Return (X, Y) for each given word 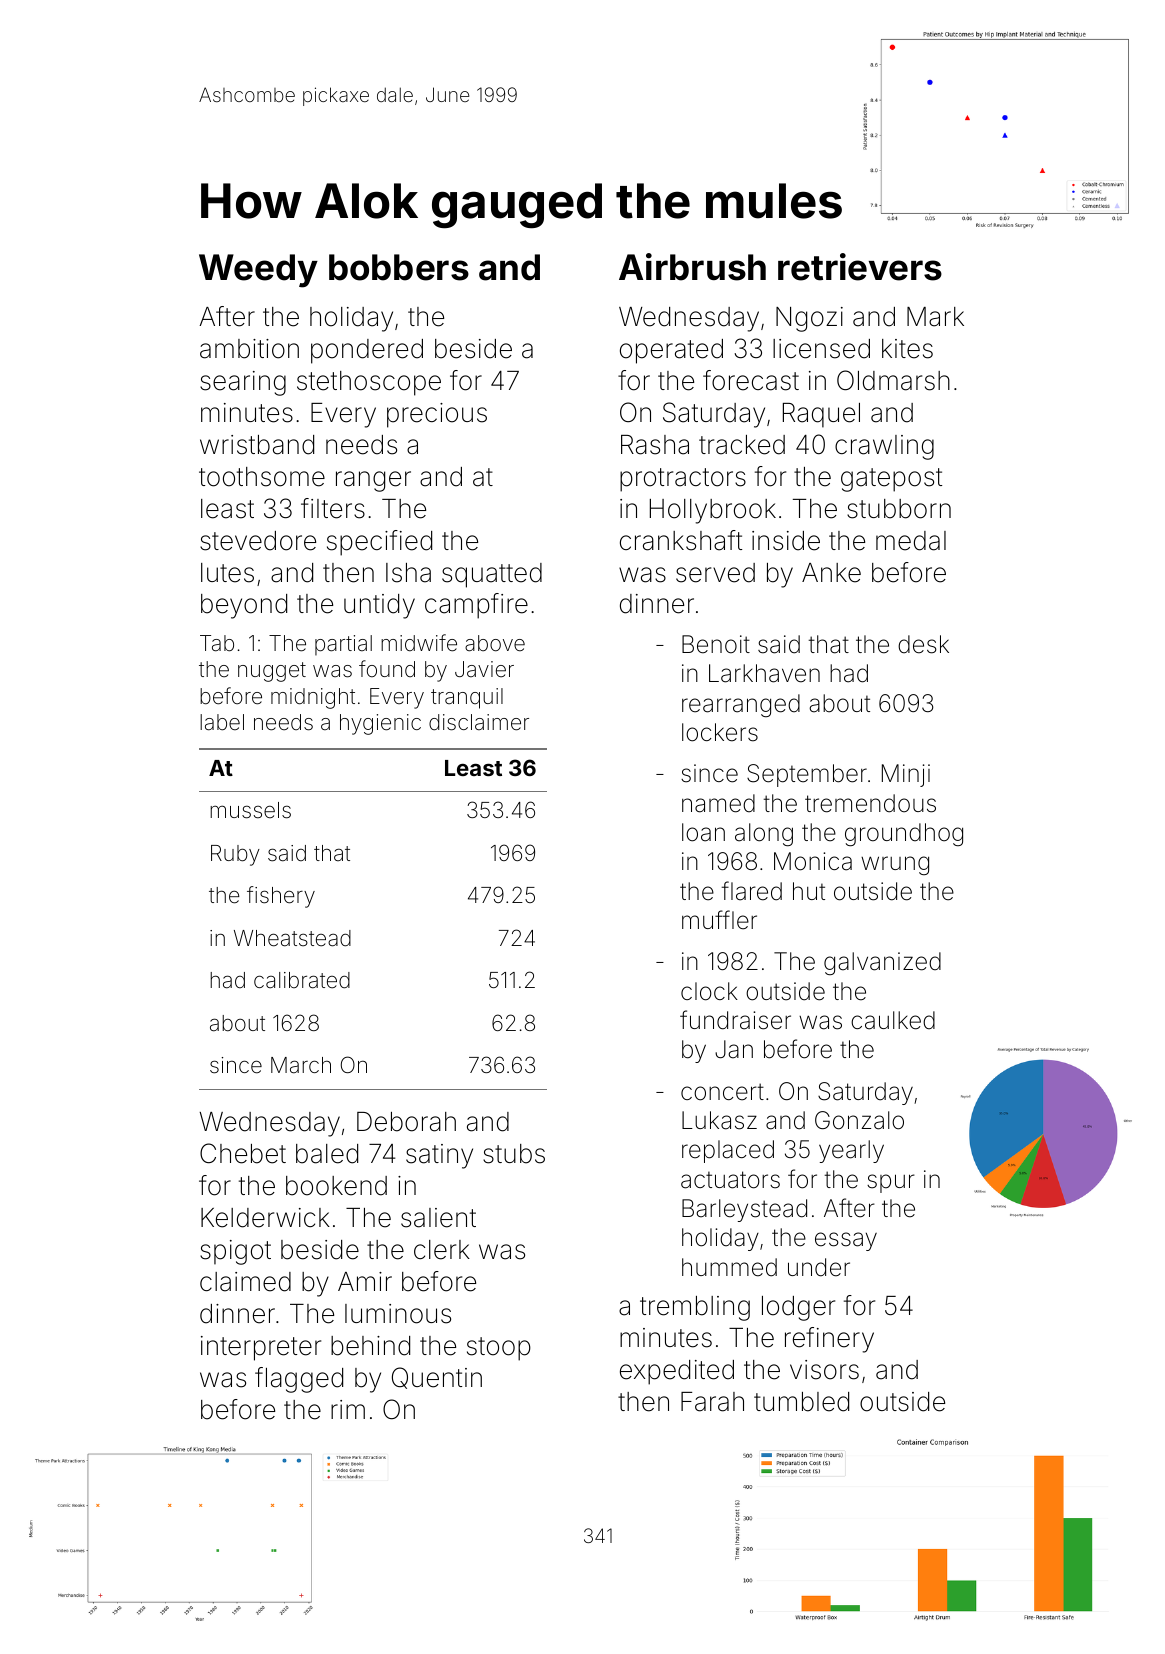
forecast (751, 380)
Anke (831, 573)
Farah (712, 1402)
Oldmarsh (893, 380)
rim (348, 1409)
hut (809, 891)
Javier (484, 669)
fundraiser (735, 1020)
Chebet (243, 1153)
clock (709, 991)
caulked (893, 1020)
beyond (244, 606)
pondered (367, 351)
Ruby (235, 855)
